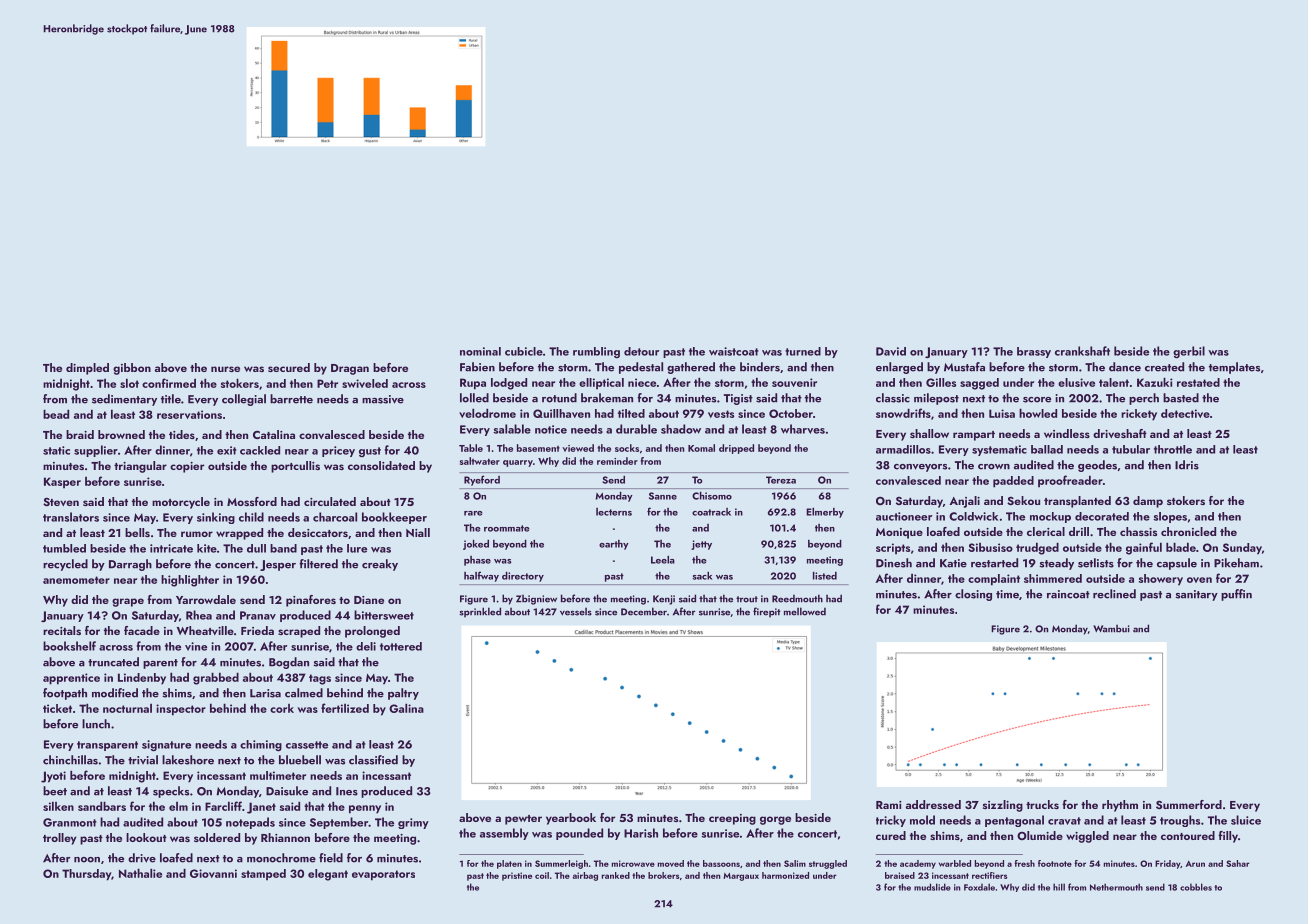 The image size is (1308, 924). Describe the element at coordinates (350, 369) in the screenshot. I see `Dragan` at that location.
